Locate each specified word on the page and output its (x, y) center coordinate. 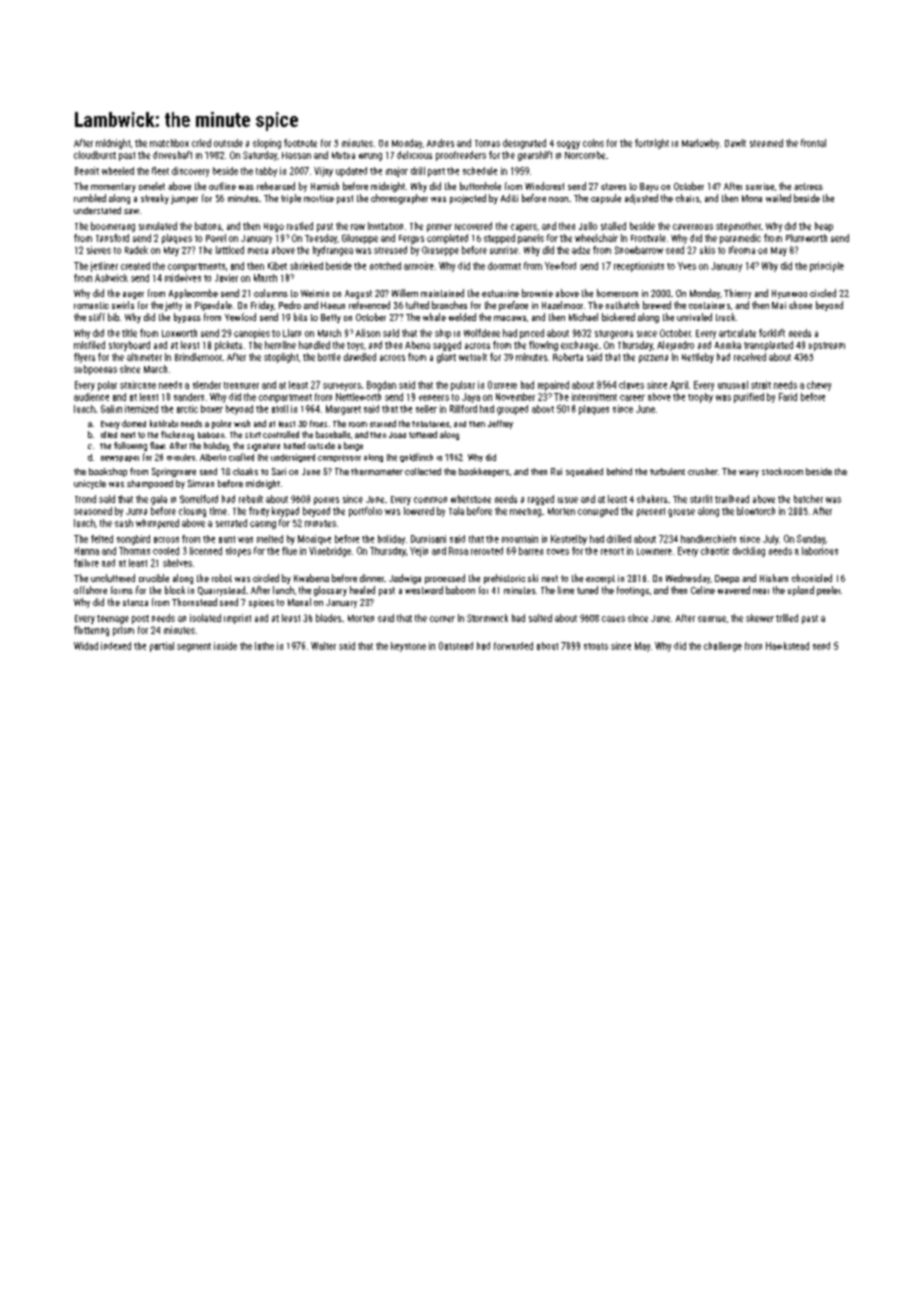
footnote (300, 143)
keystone (408, 647)
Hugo (274, 227)
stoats (596, 646)
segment (194, 647)
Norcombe (585, 155)
